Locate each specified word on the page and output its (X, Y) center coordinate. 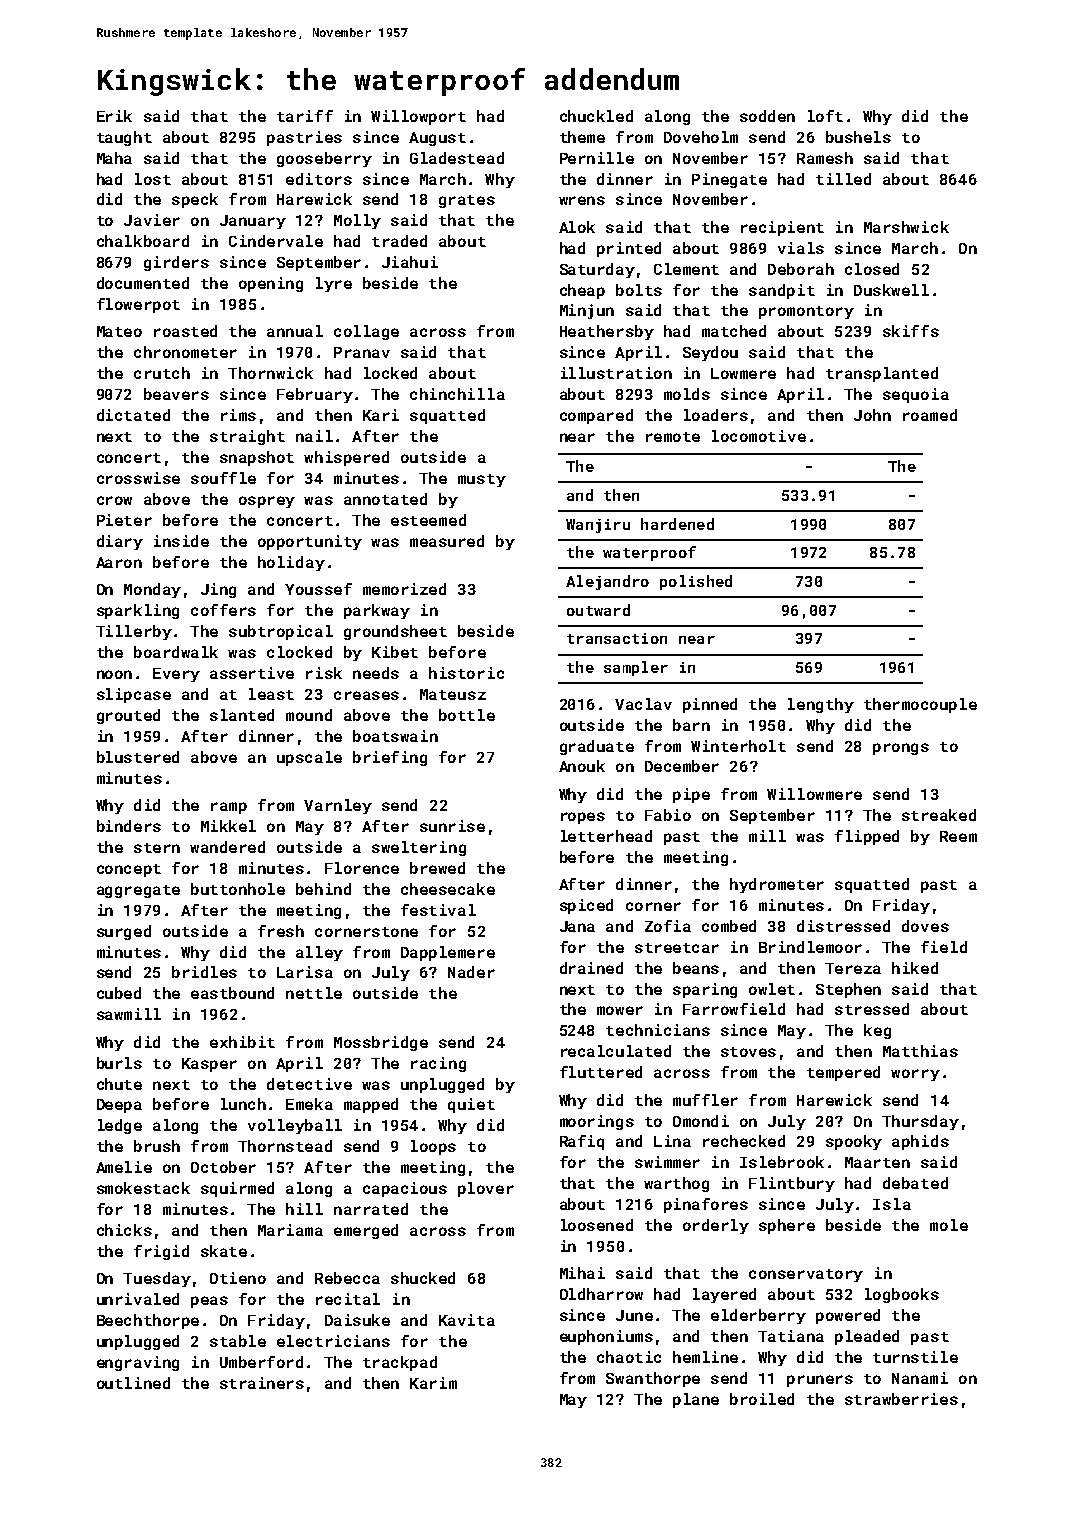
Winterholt (738, 746)
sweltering (419, 848)
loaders (716, 415)
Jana (577, 926)
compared (596, 416)
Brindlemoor (810, 947)
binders (129, 826)
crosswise (138, 478)
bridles (204, 972)
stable (238, 1341)
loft (825, 116)
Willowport (418, 117)
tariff (305, 116)
